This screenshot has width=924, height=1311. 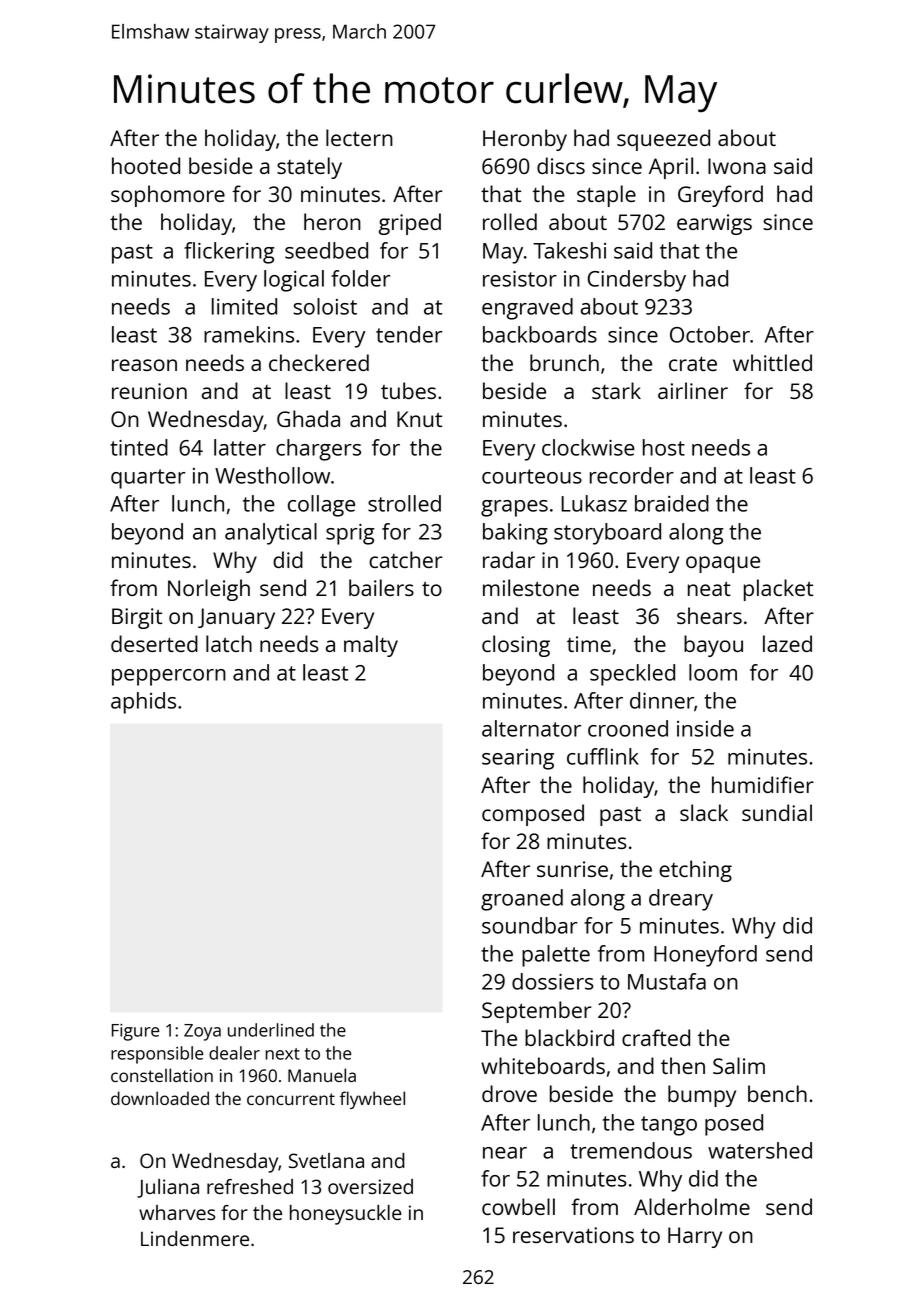 I want to click on Iwona, so click(x=737, y=166).
